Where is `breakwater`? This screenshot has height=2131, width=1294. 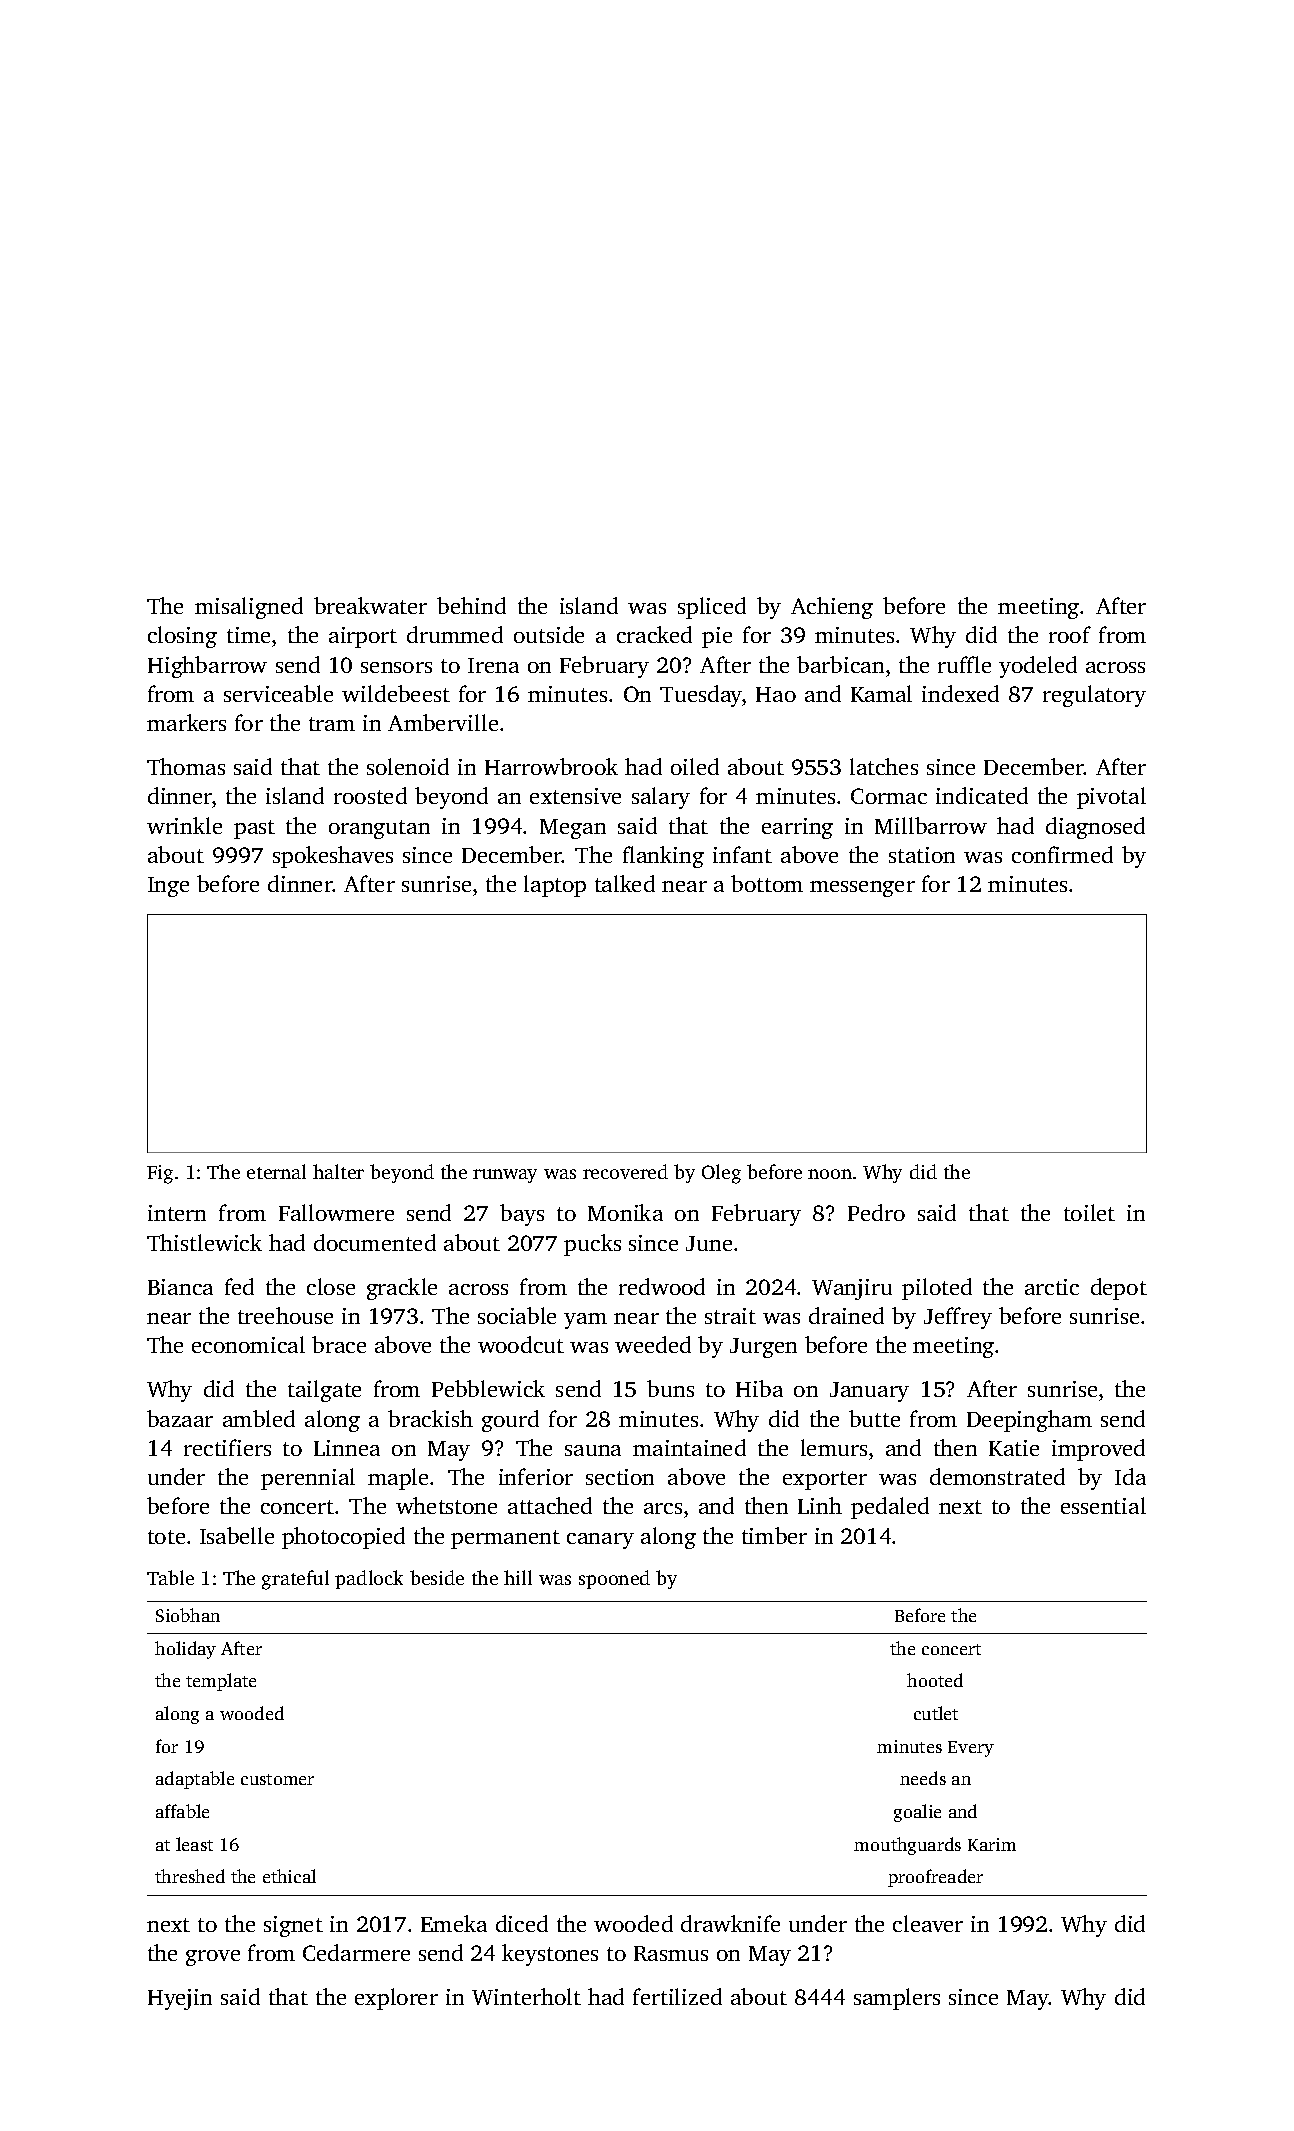 breakwater is located at coordinates (370, 605).
